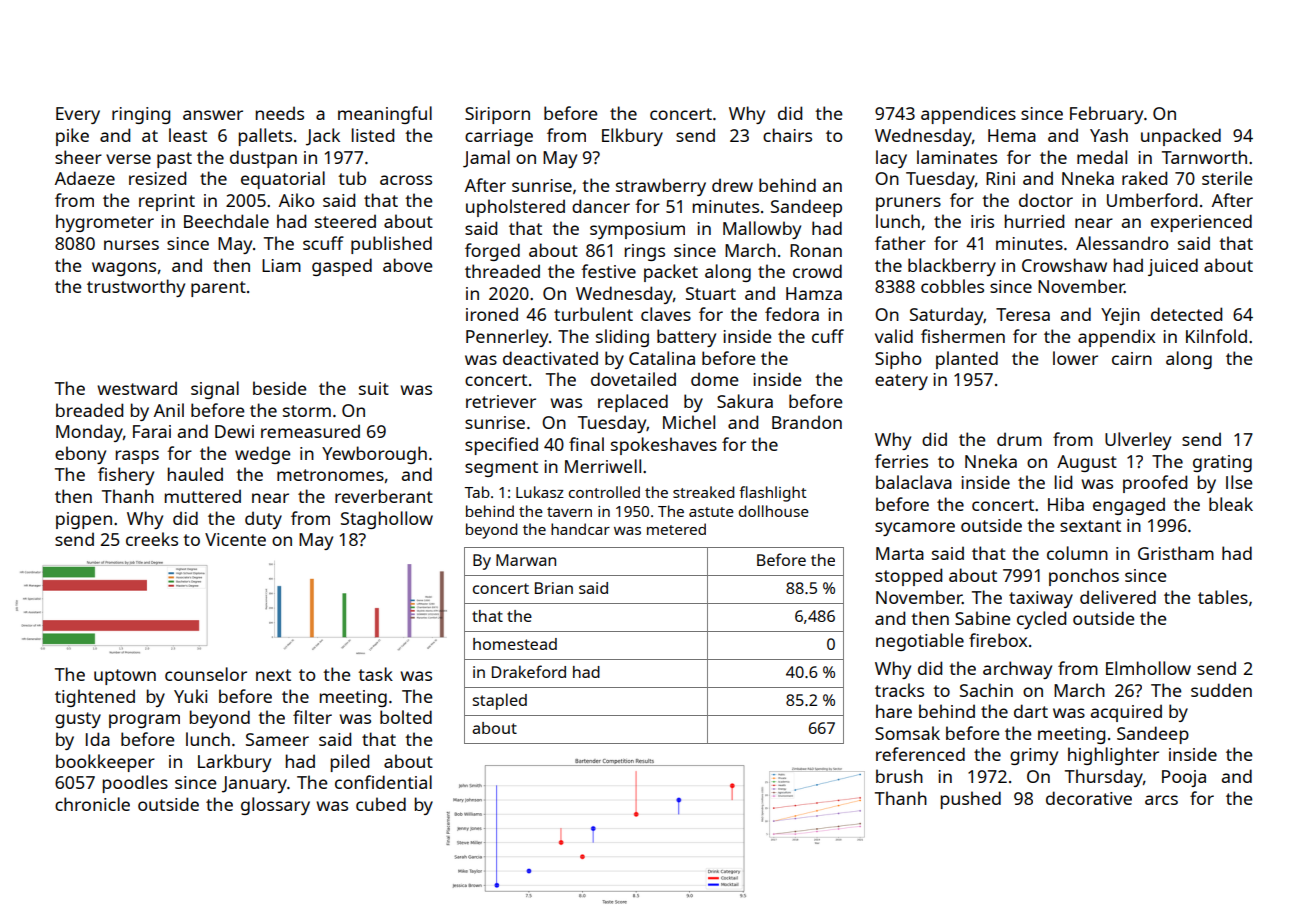  I want to click on breaded, so click(89, 410).
